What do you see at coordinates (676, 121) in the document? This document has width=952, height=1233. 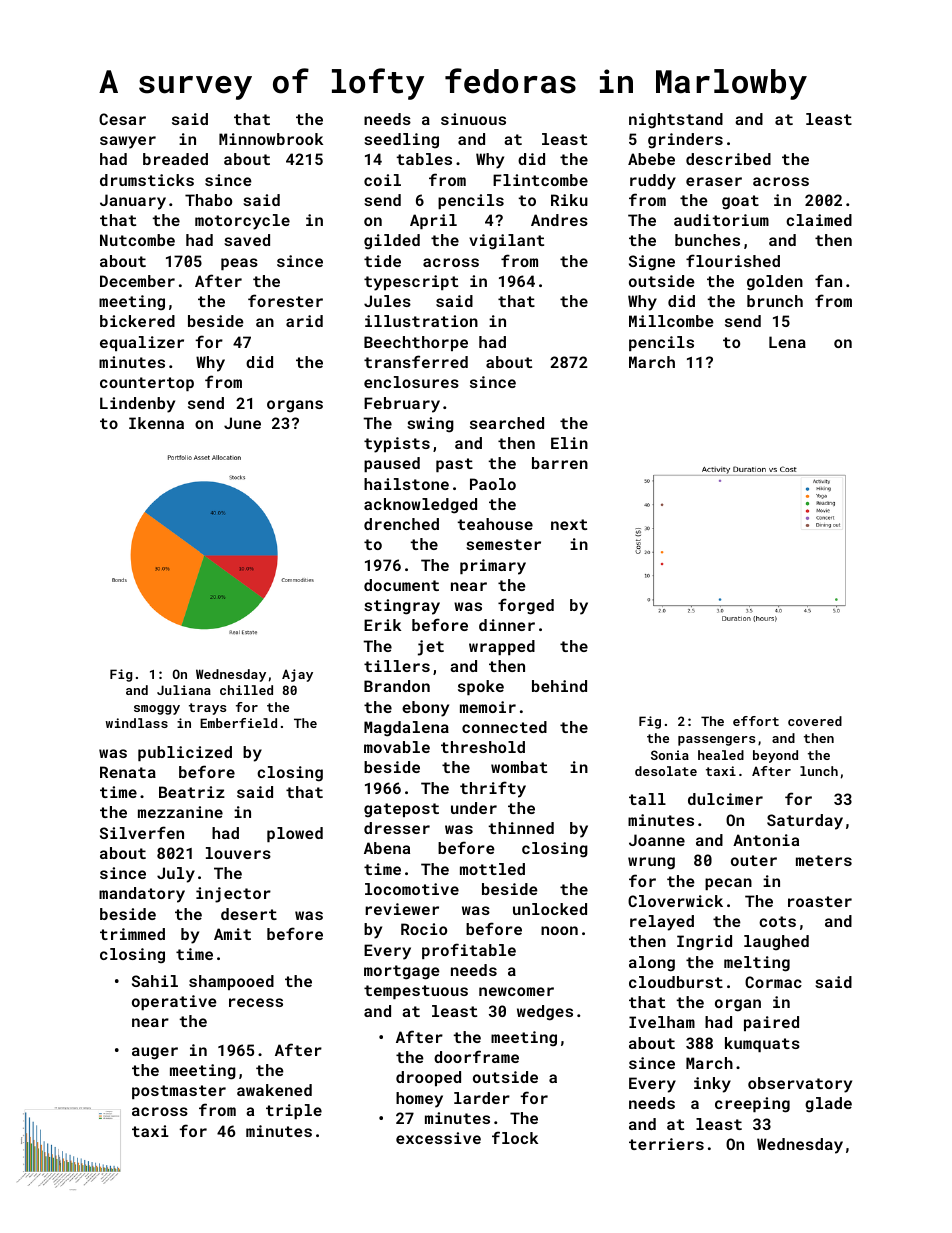 I see `nightstand` at bounding box center [676, 121].
